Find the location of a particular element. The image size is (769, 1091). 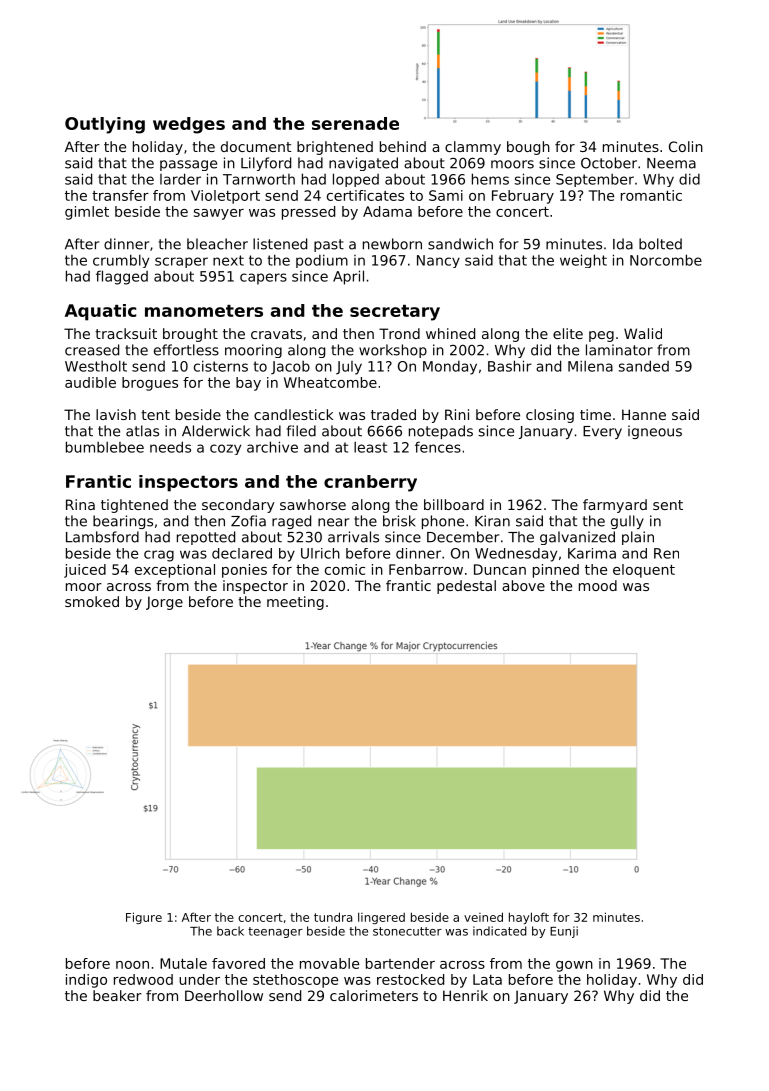

eloquent is located at coordinates (644, 571).
